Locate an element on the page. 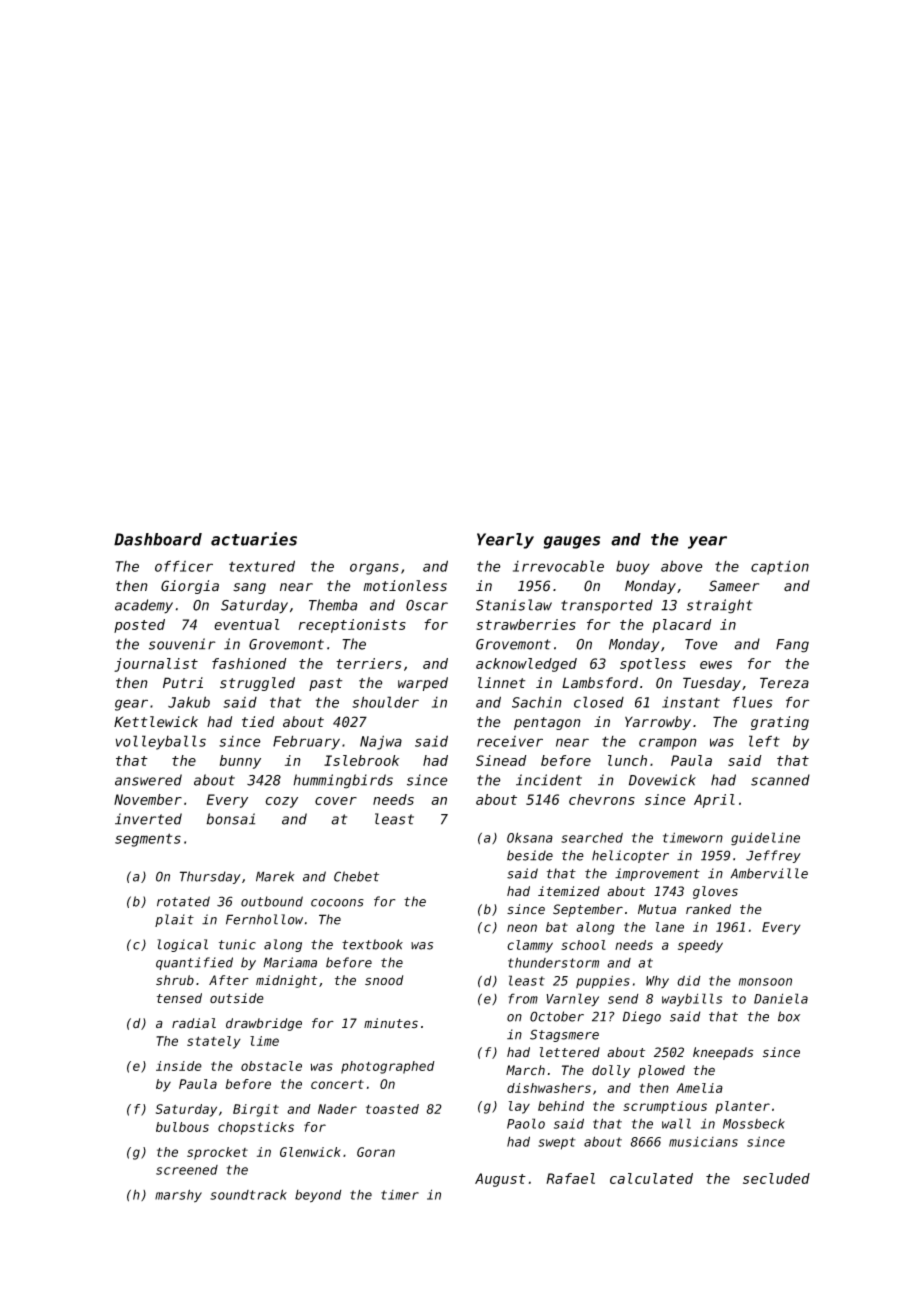 This document has width=924, height=1308. academy is located at coordinates (144, 606).
